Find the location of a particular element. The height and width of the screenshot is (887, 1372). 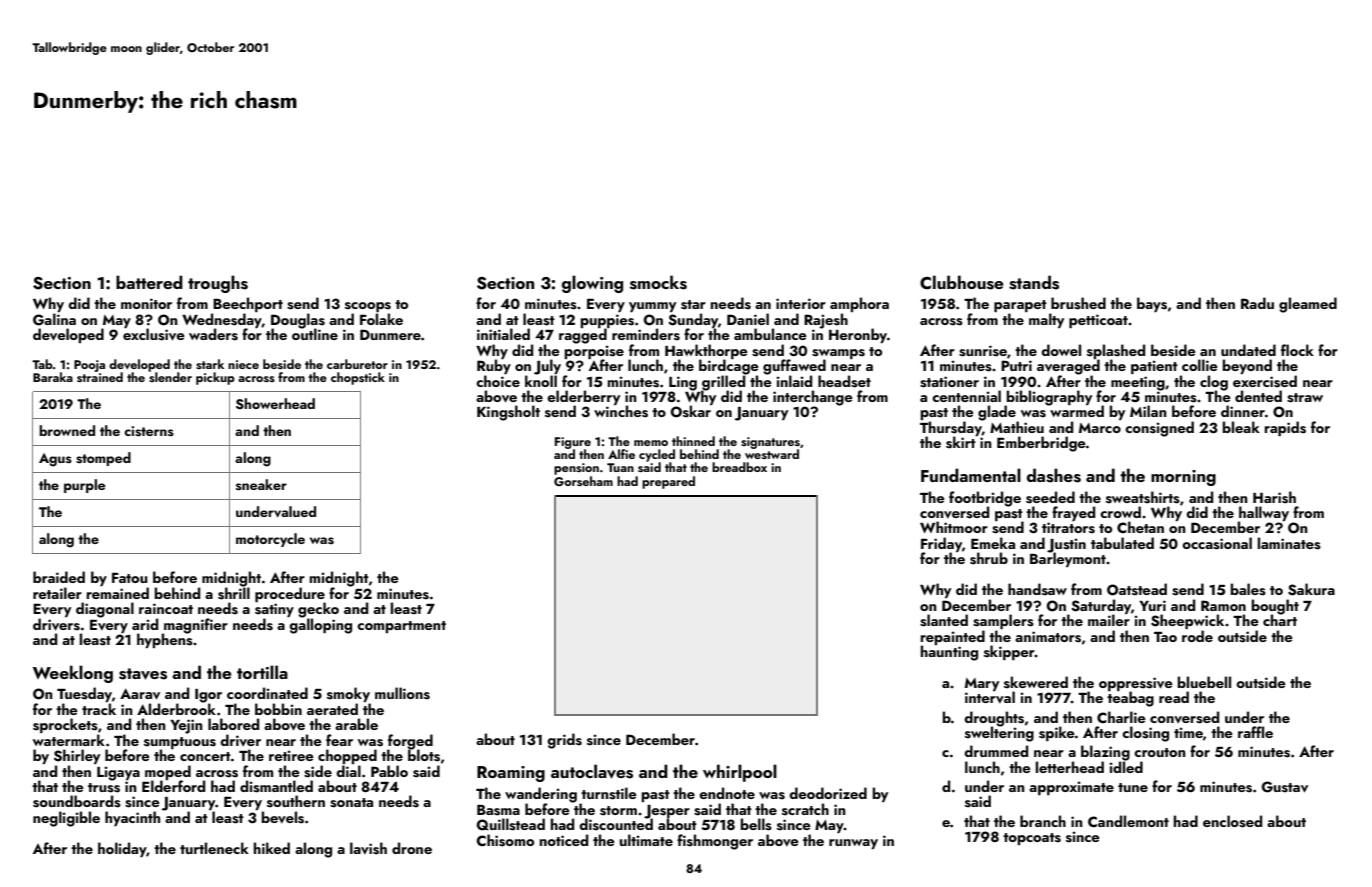

interchange is located at coordinates (813, 398).
